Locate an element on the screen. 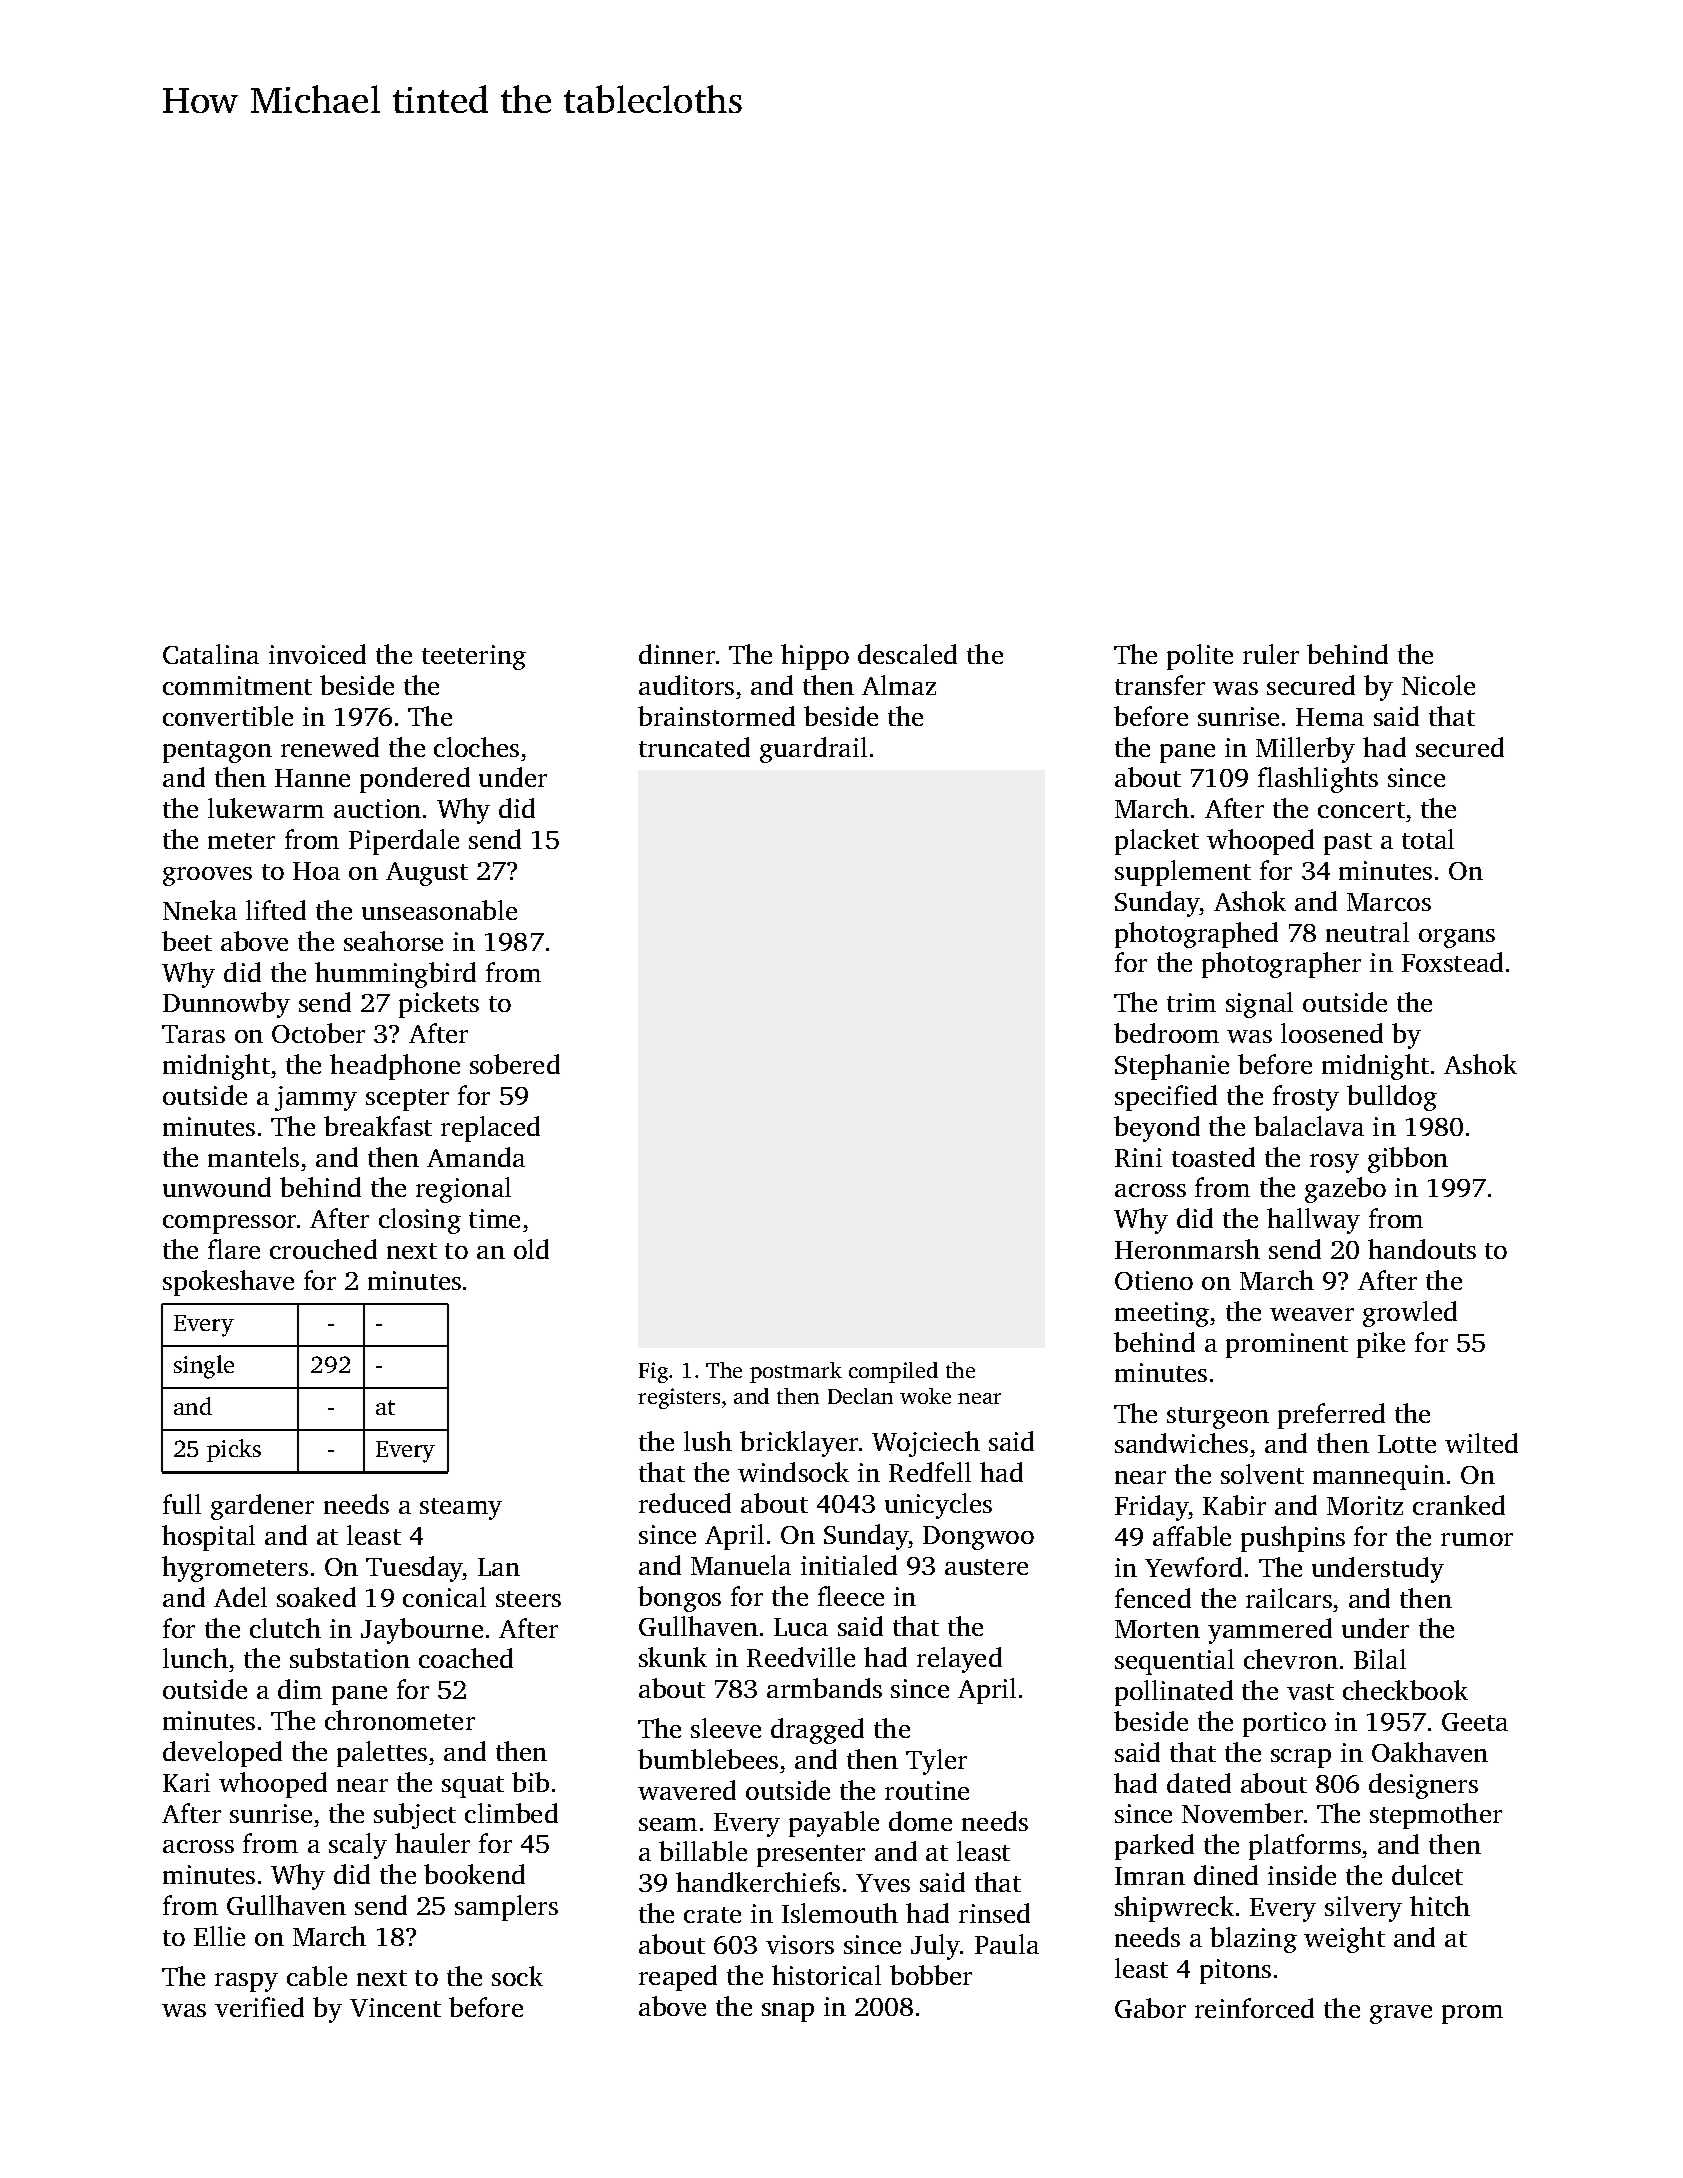 The height and width of the screenshot is (2178, 1683). Tuesday is located at coordinates (414, 1569).
